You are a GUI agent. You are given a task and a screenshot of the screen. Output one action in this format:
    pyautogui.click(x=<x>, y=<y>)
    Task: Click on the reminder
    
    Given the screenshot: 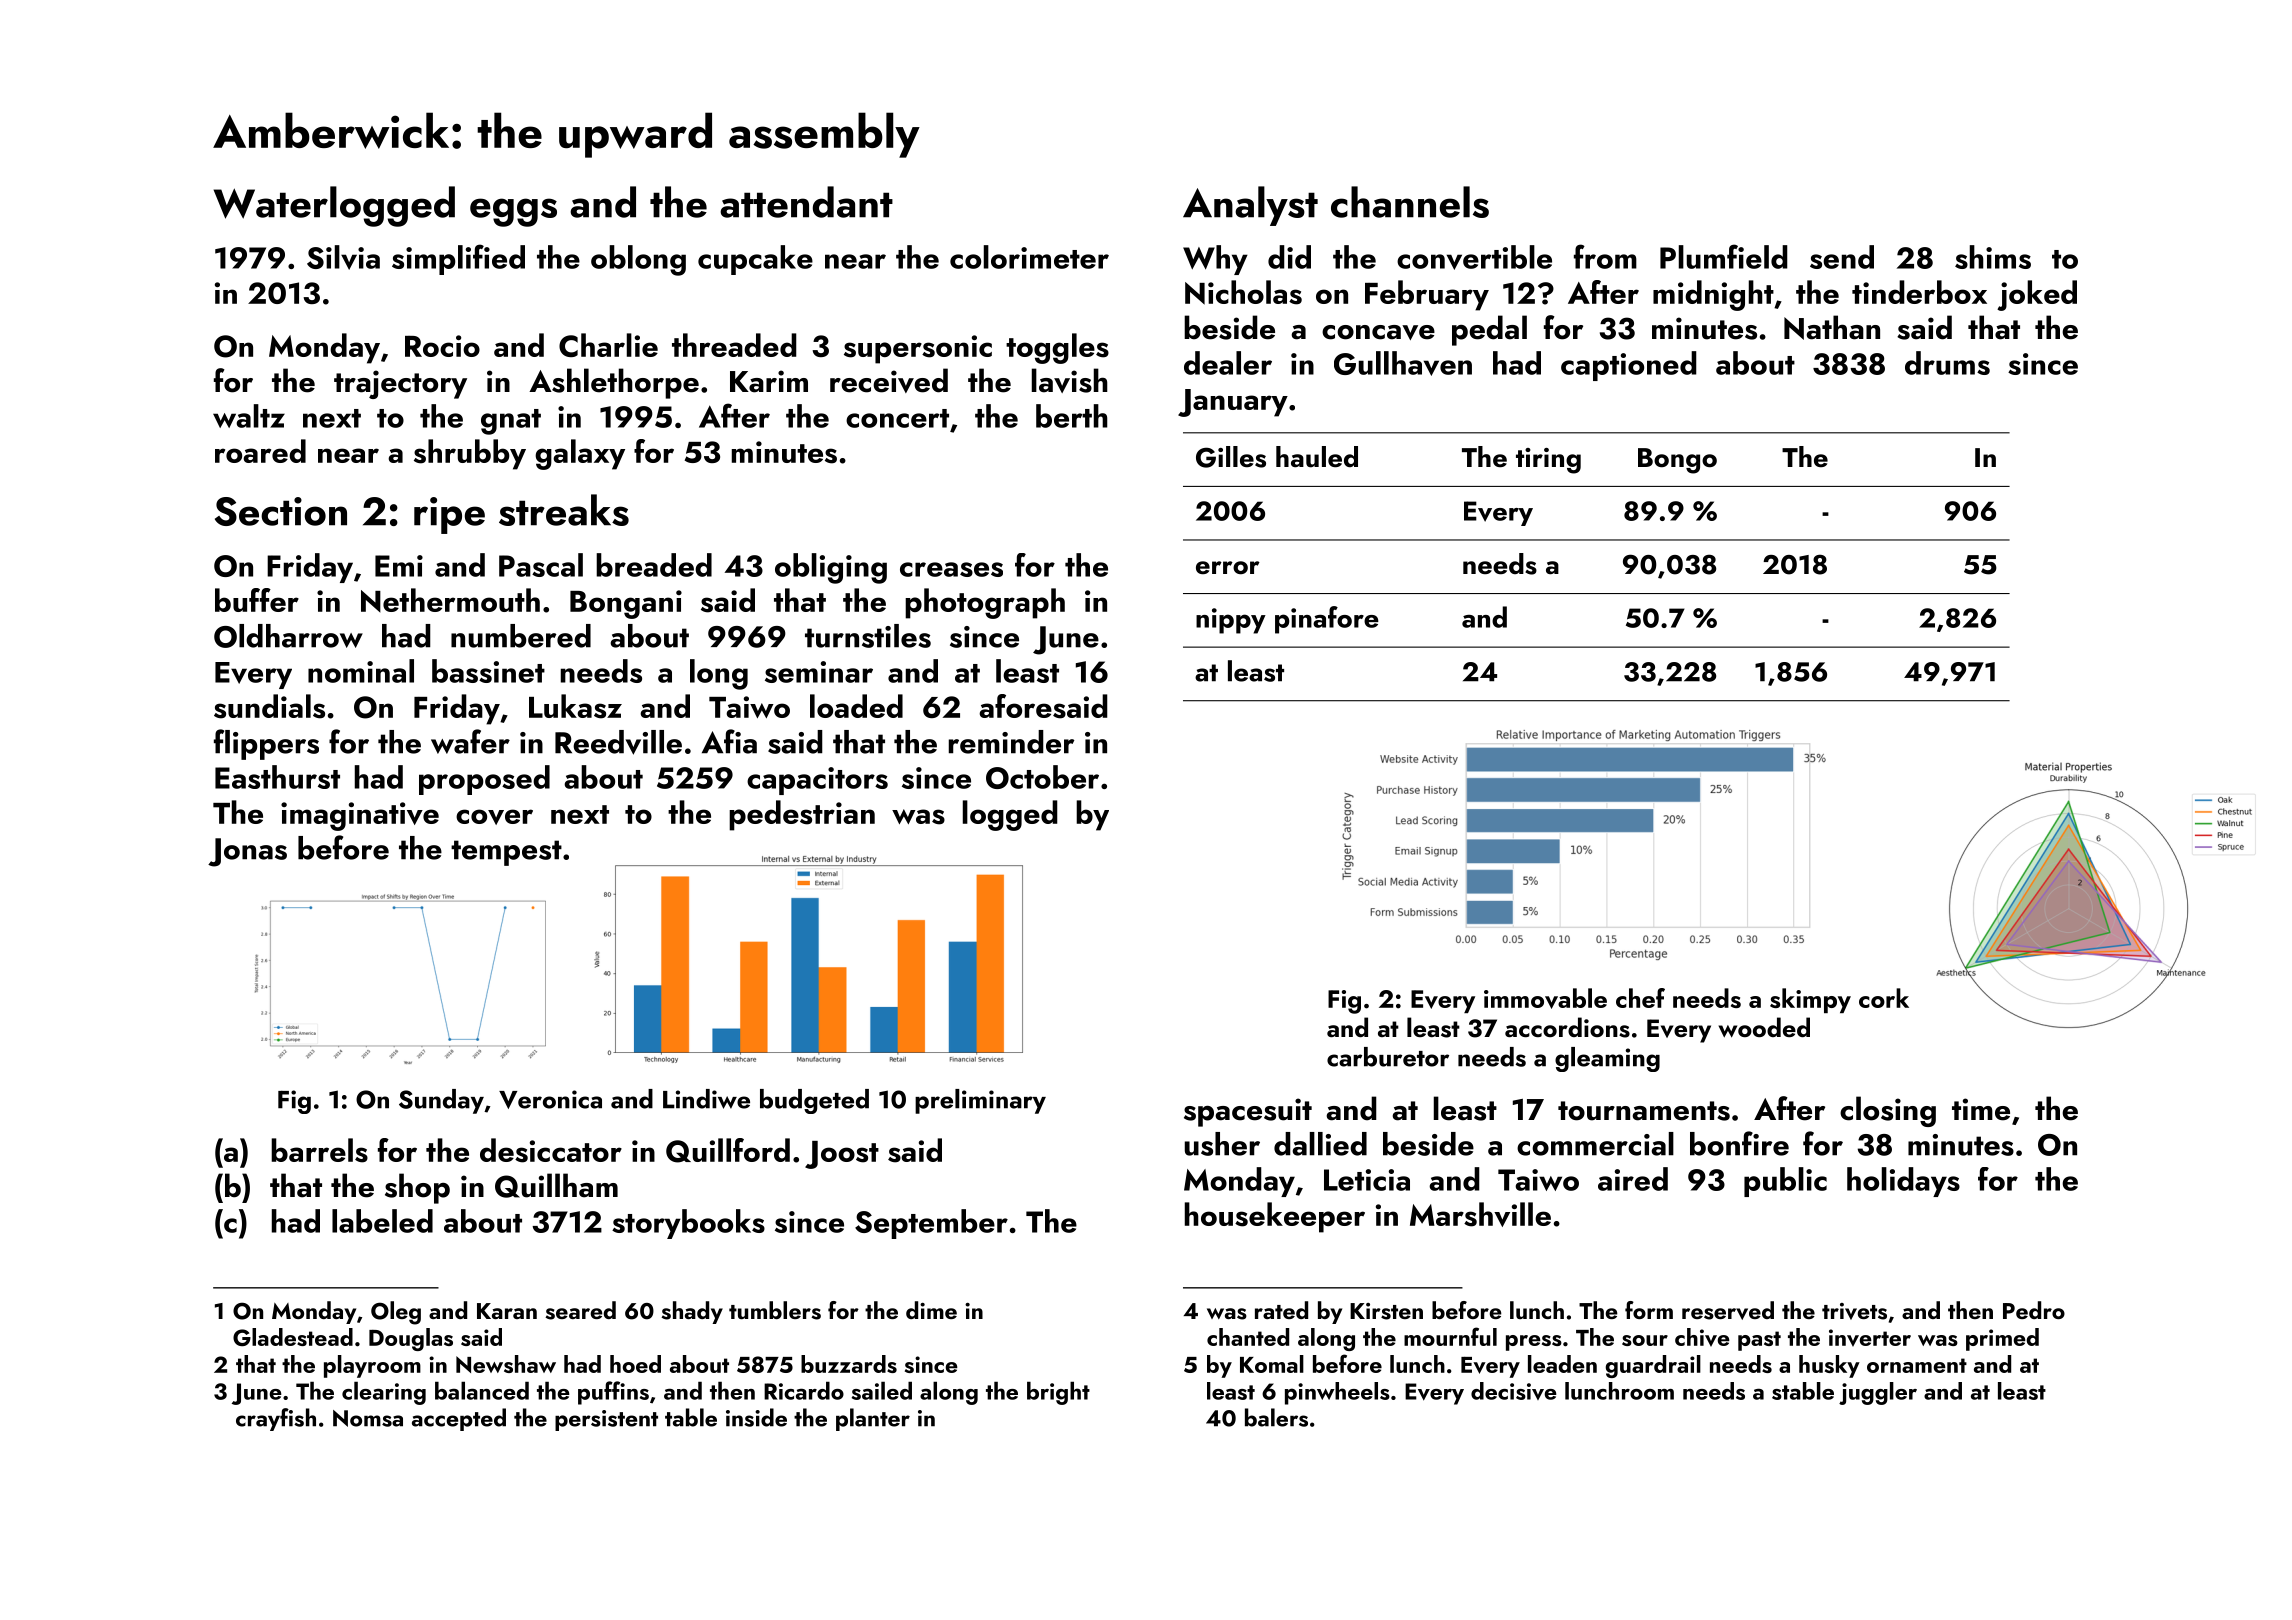 What is the action you would take?
    pyautogui.click(x=1011, y=742)
